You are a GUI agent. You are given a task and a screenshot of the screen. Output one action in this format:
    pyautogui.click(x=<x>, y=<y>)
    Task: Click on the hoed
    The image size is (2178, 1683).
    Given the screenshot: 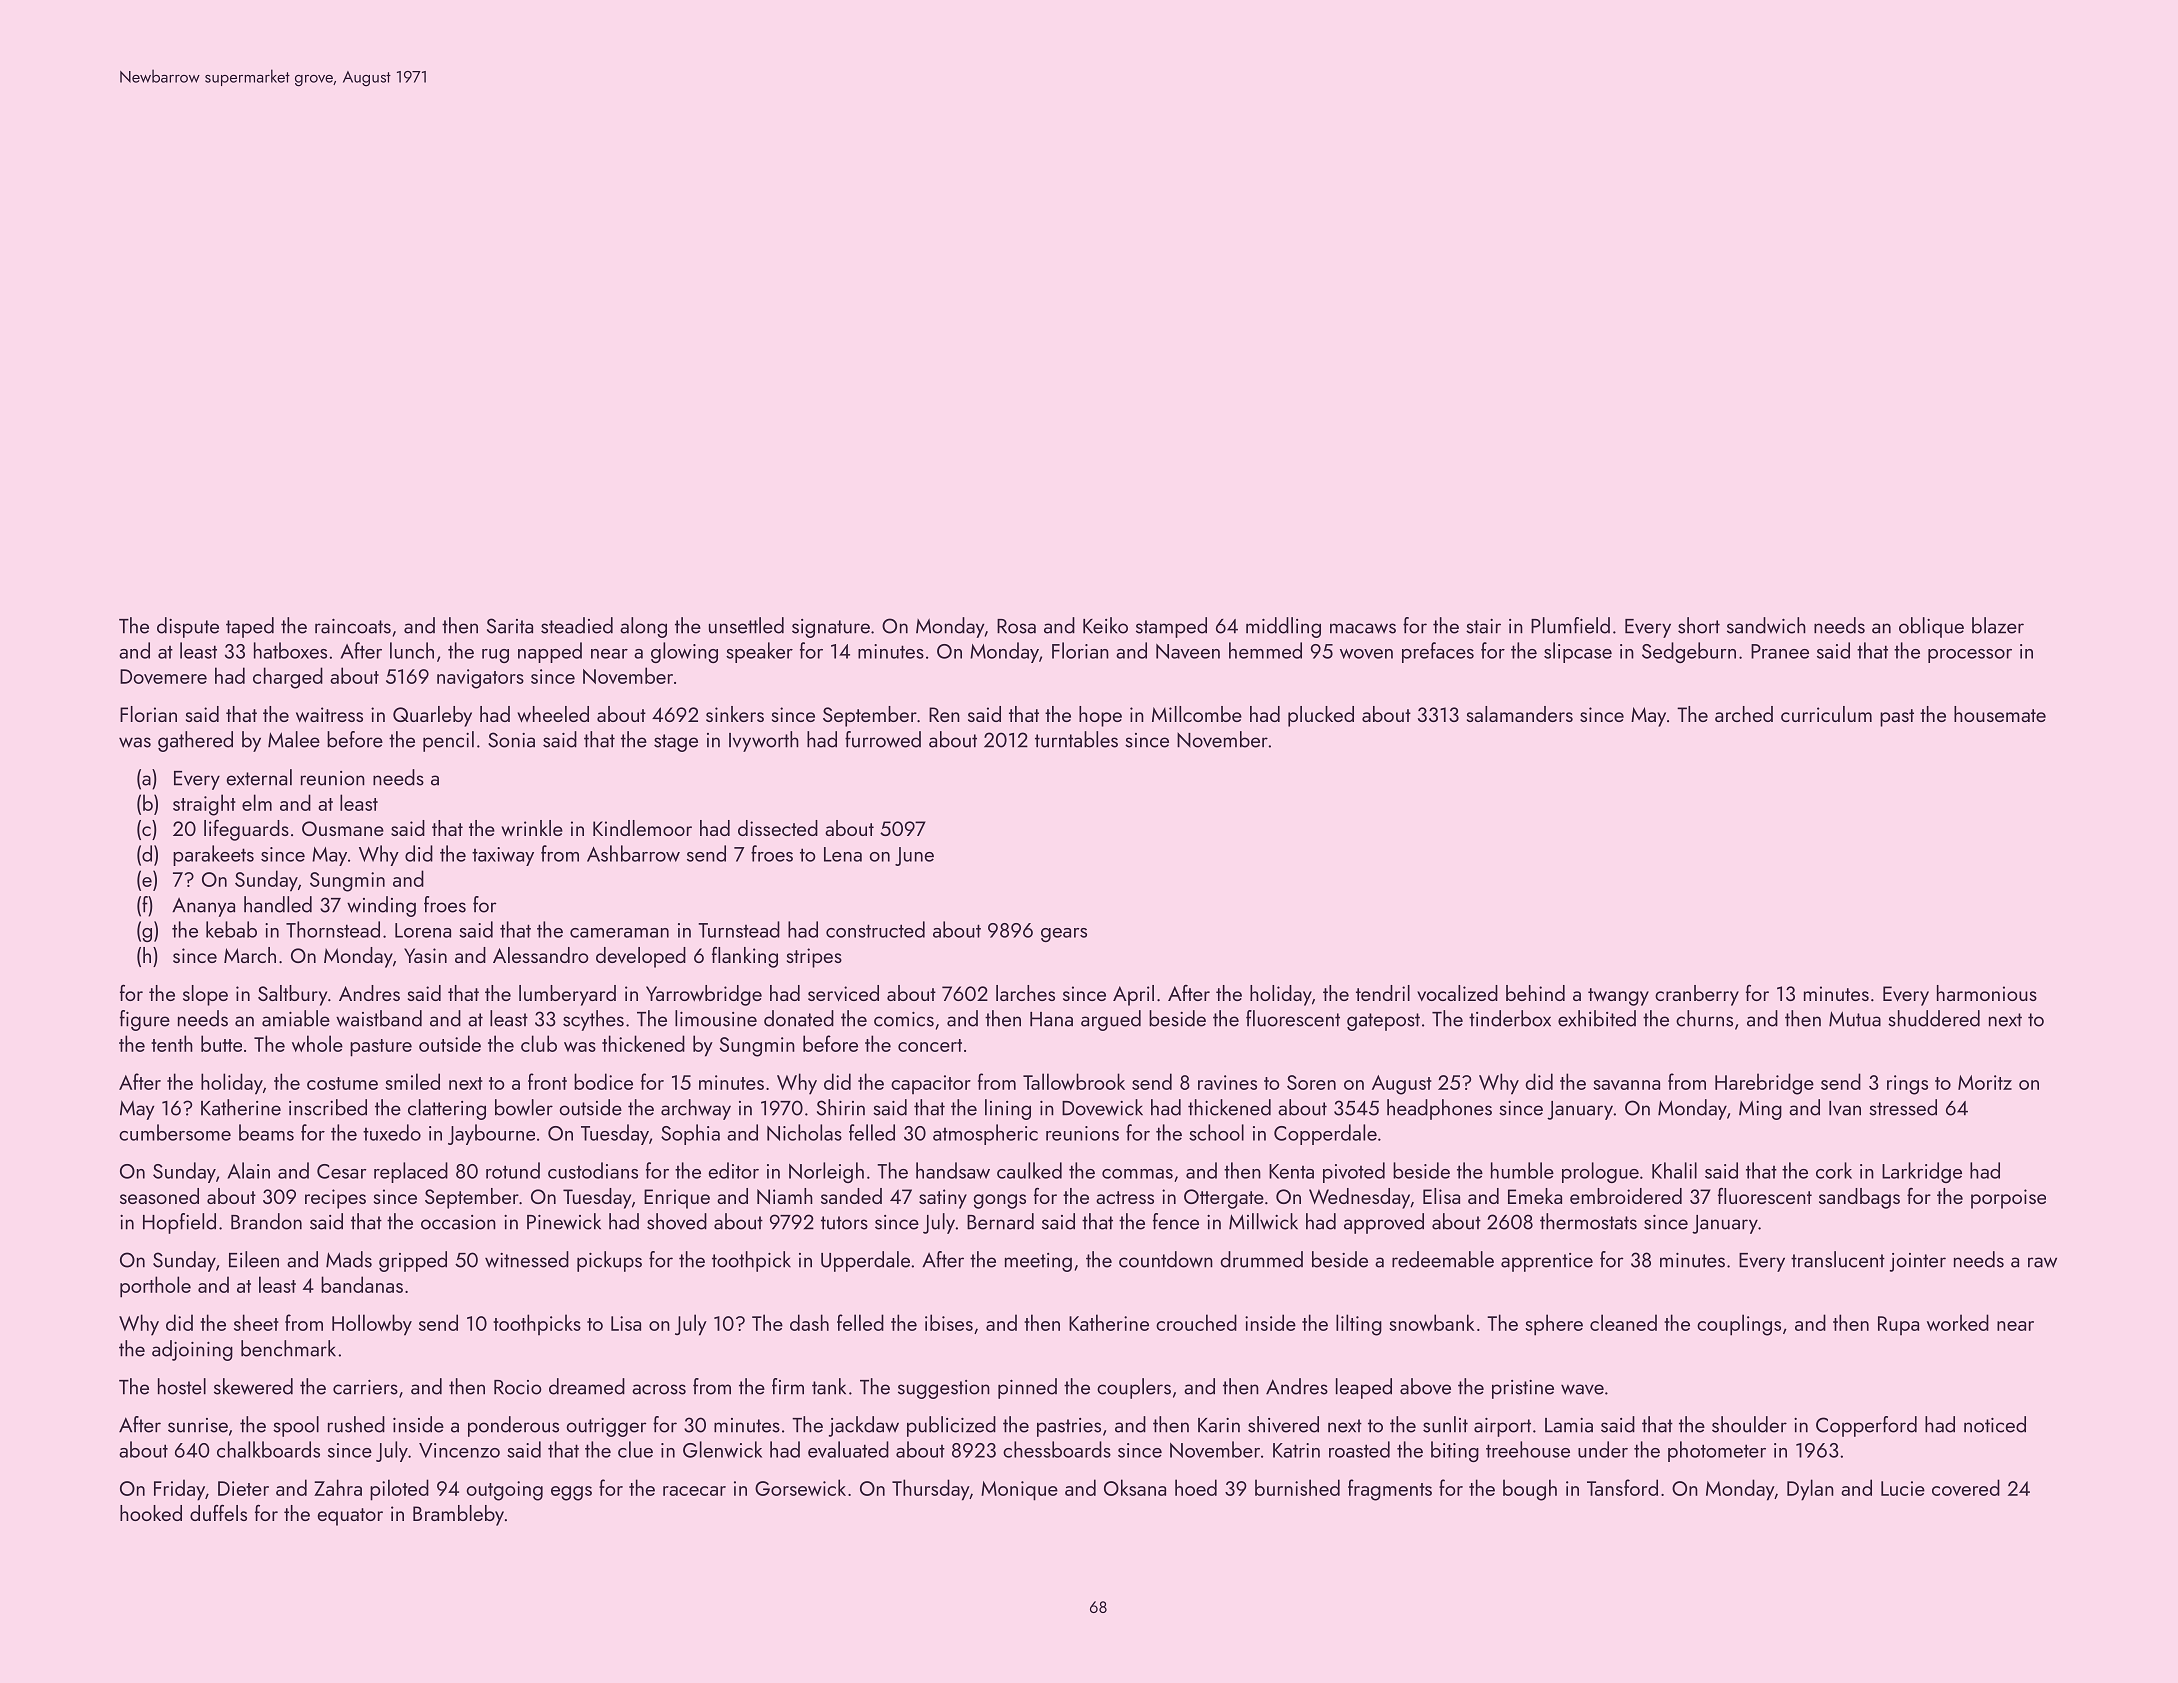 What is the action you would take?
    pyautogui.click(x=1196, y=1487)
